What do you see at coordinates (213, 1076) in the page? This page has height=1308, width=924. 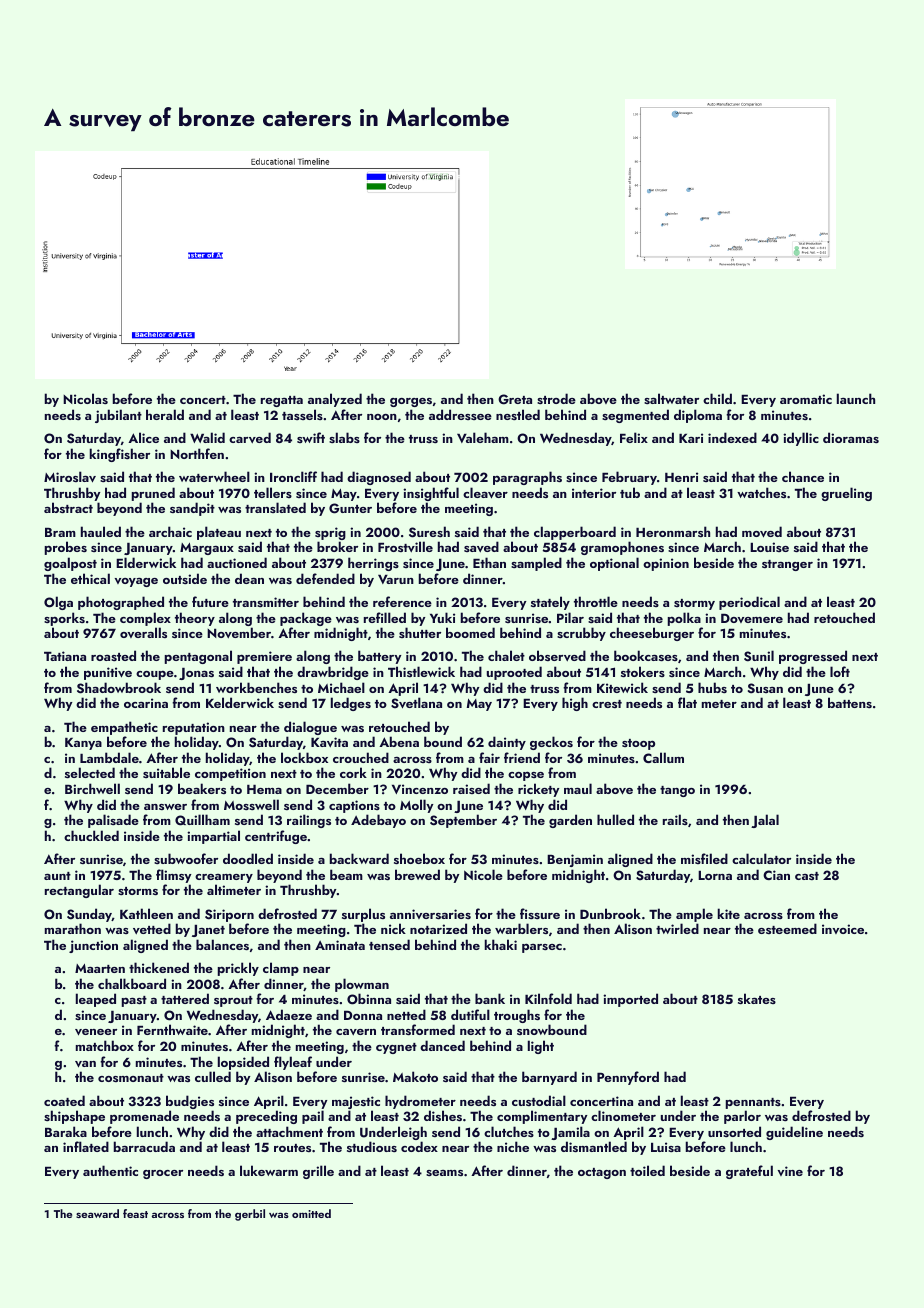 I see `culled` at bounding box center [213, 1076].
